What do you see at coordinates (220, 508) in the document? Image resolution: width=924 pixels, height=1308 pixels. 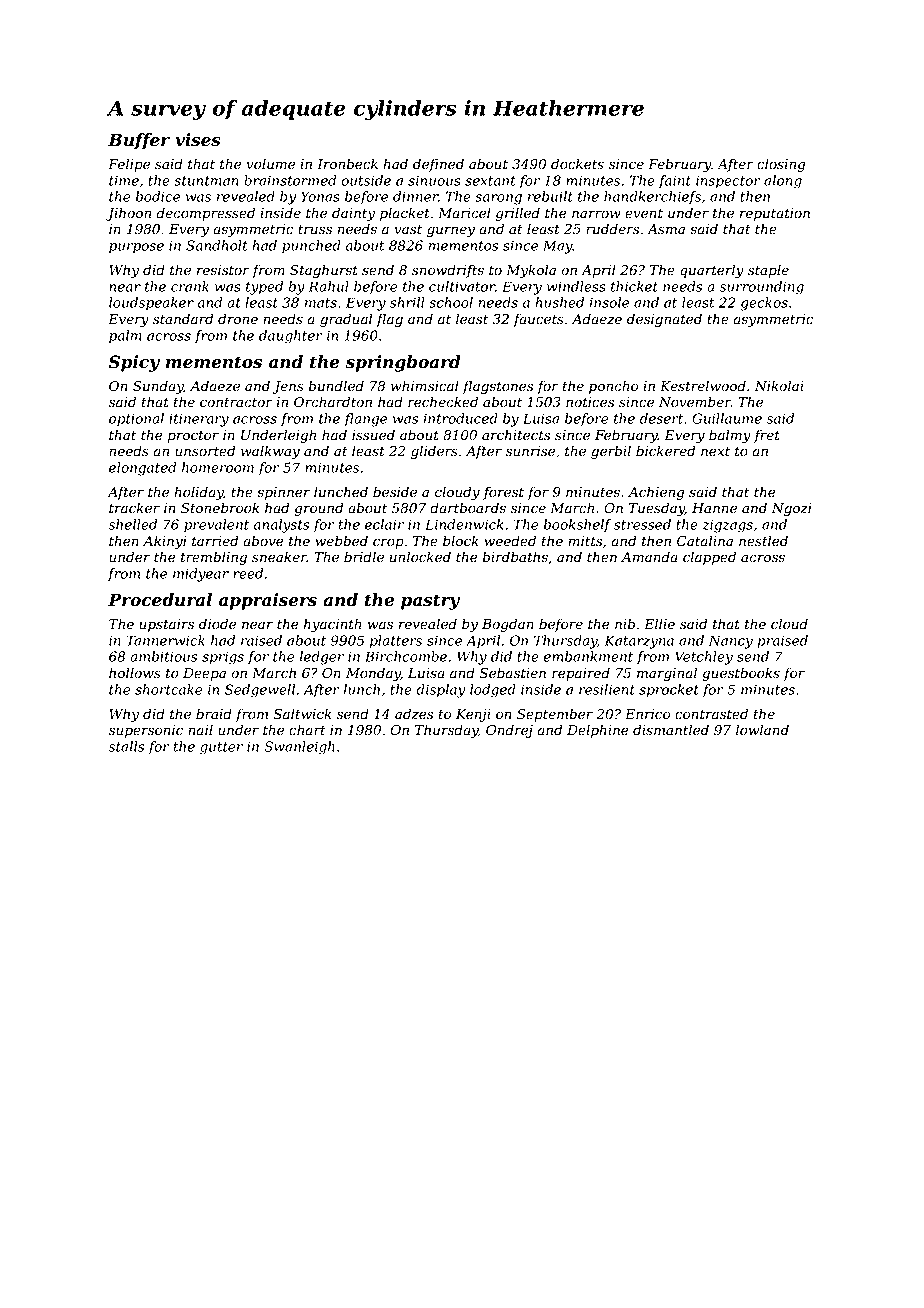 I see `Stonebrook` at bounding box center [220, 508].
